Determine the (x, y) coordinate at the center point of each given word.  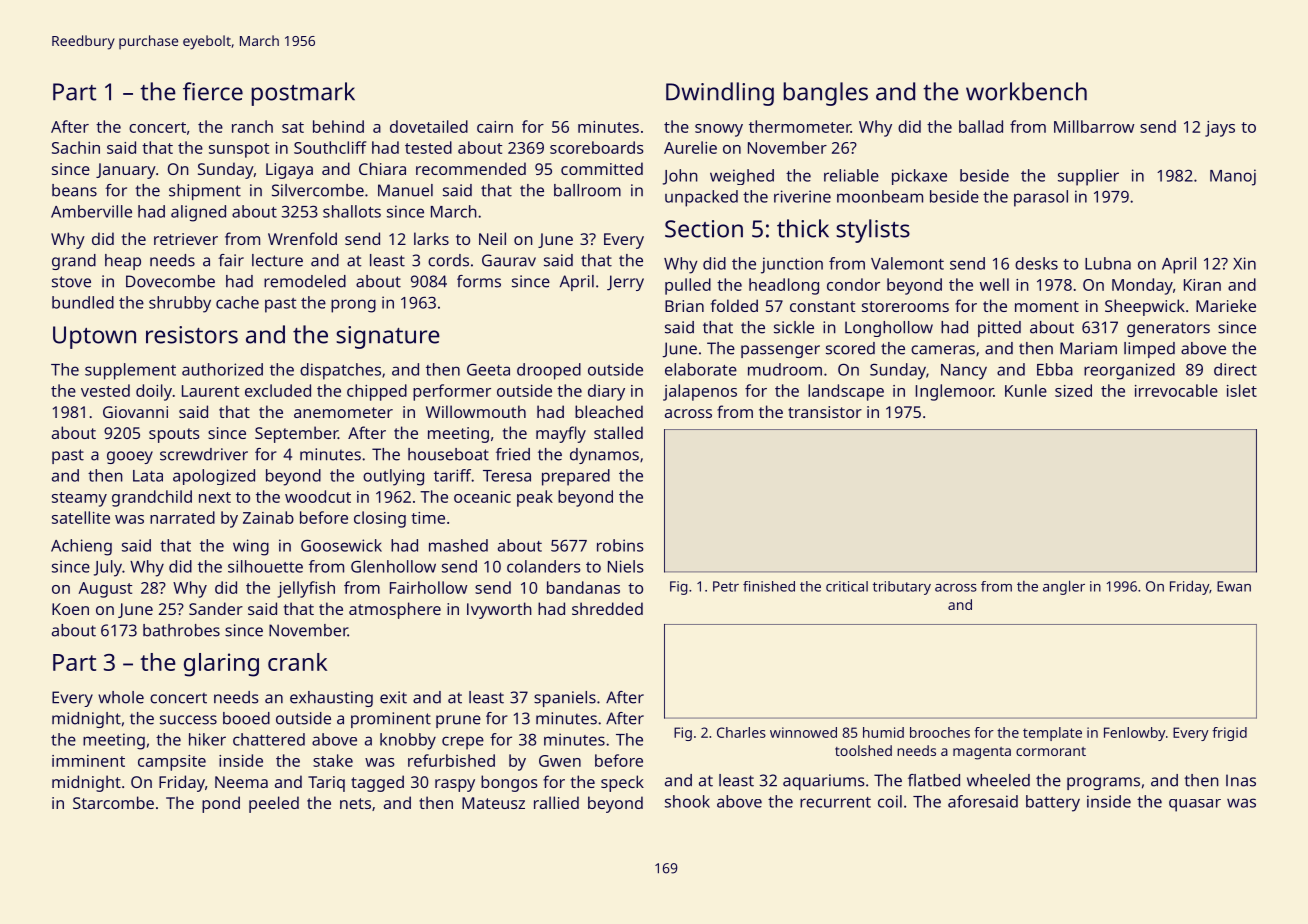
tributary (902, 588)
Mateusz (493, 803)
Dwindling (720, 94)
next (215, 497)
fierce (213, 91)
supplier (1088, 177)
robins (620, 545)
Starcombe (113, 802)
